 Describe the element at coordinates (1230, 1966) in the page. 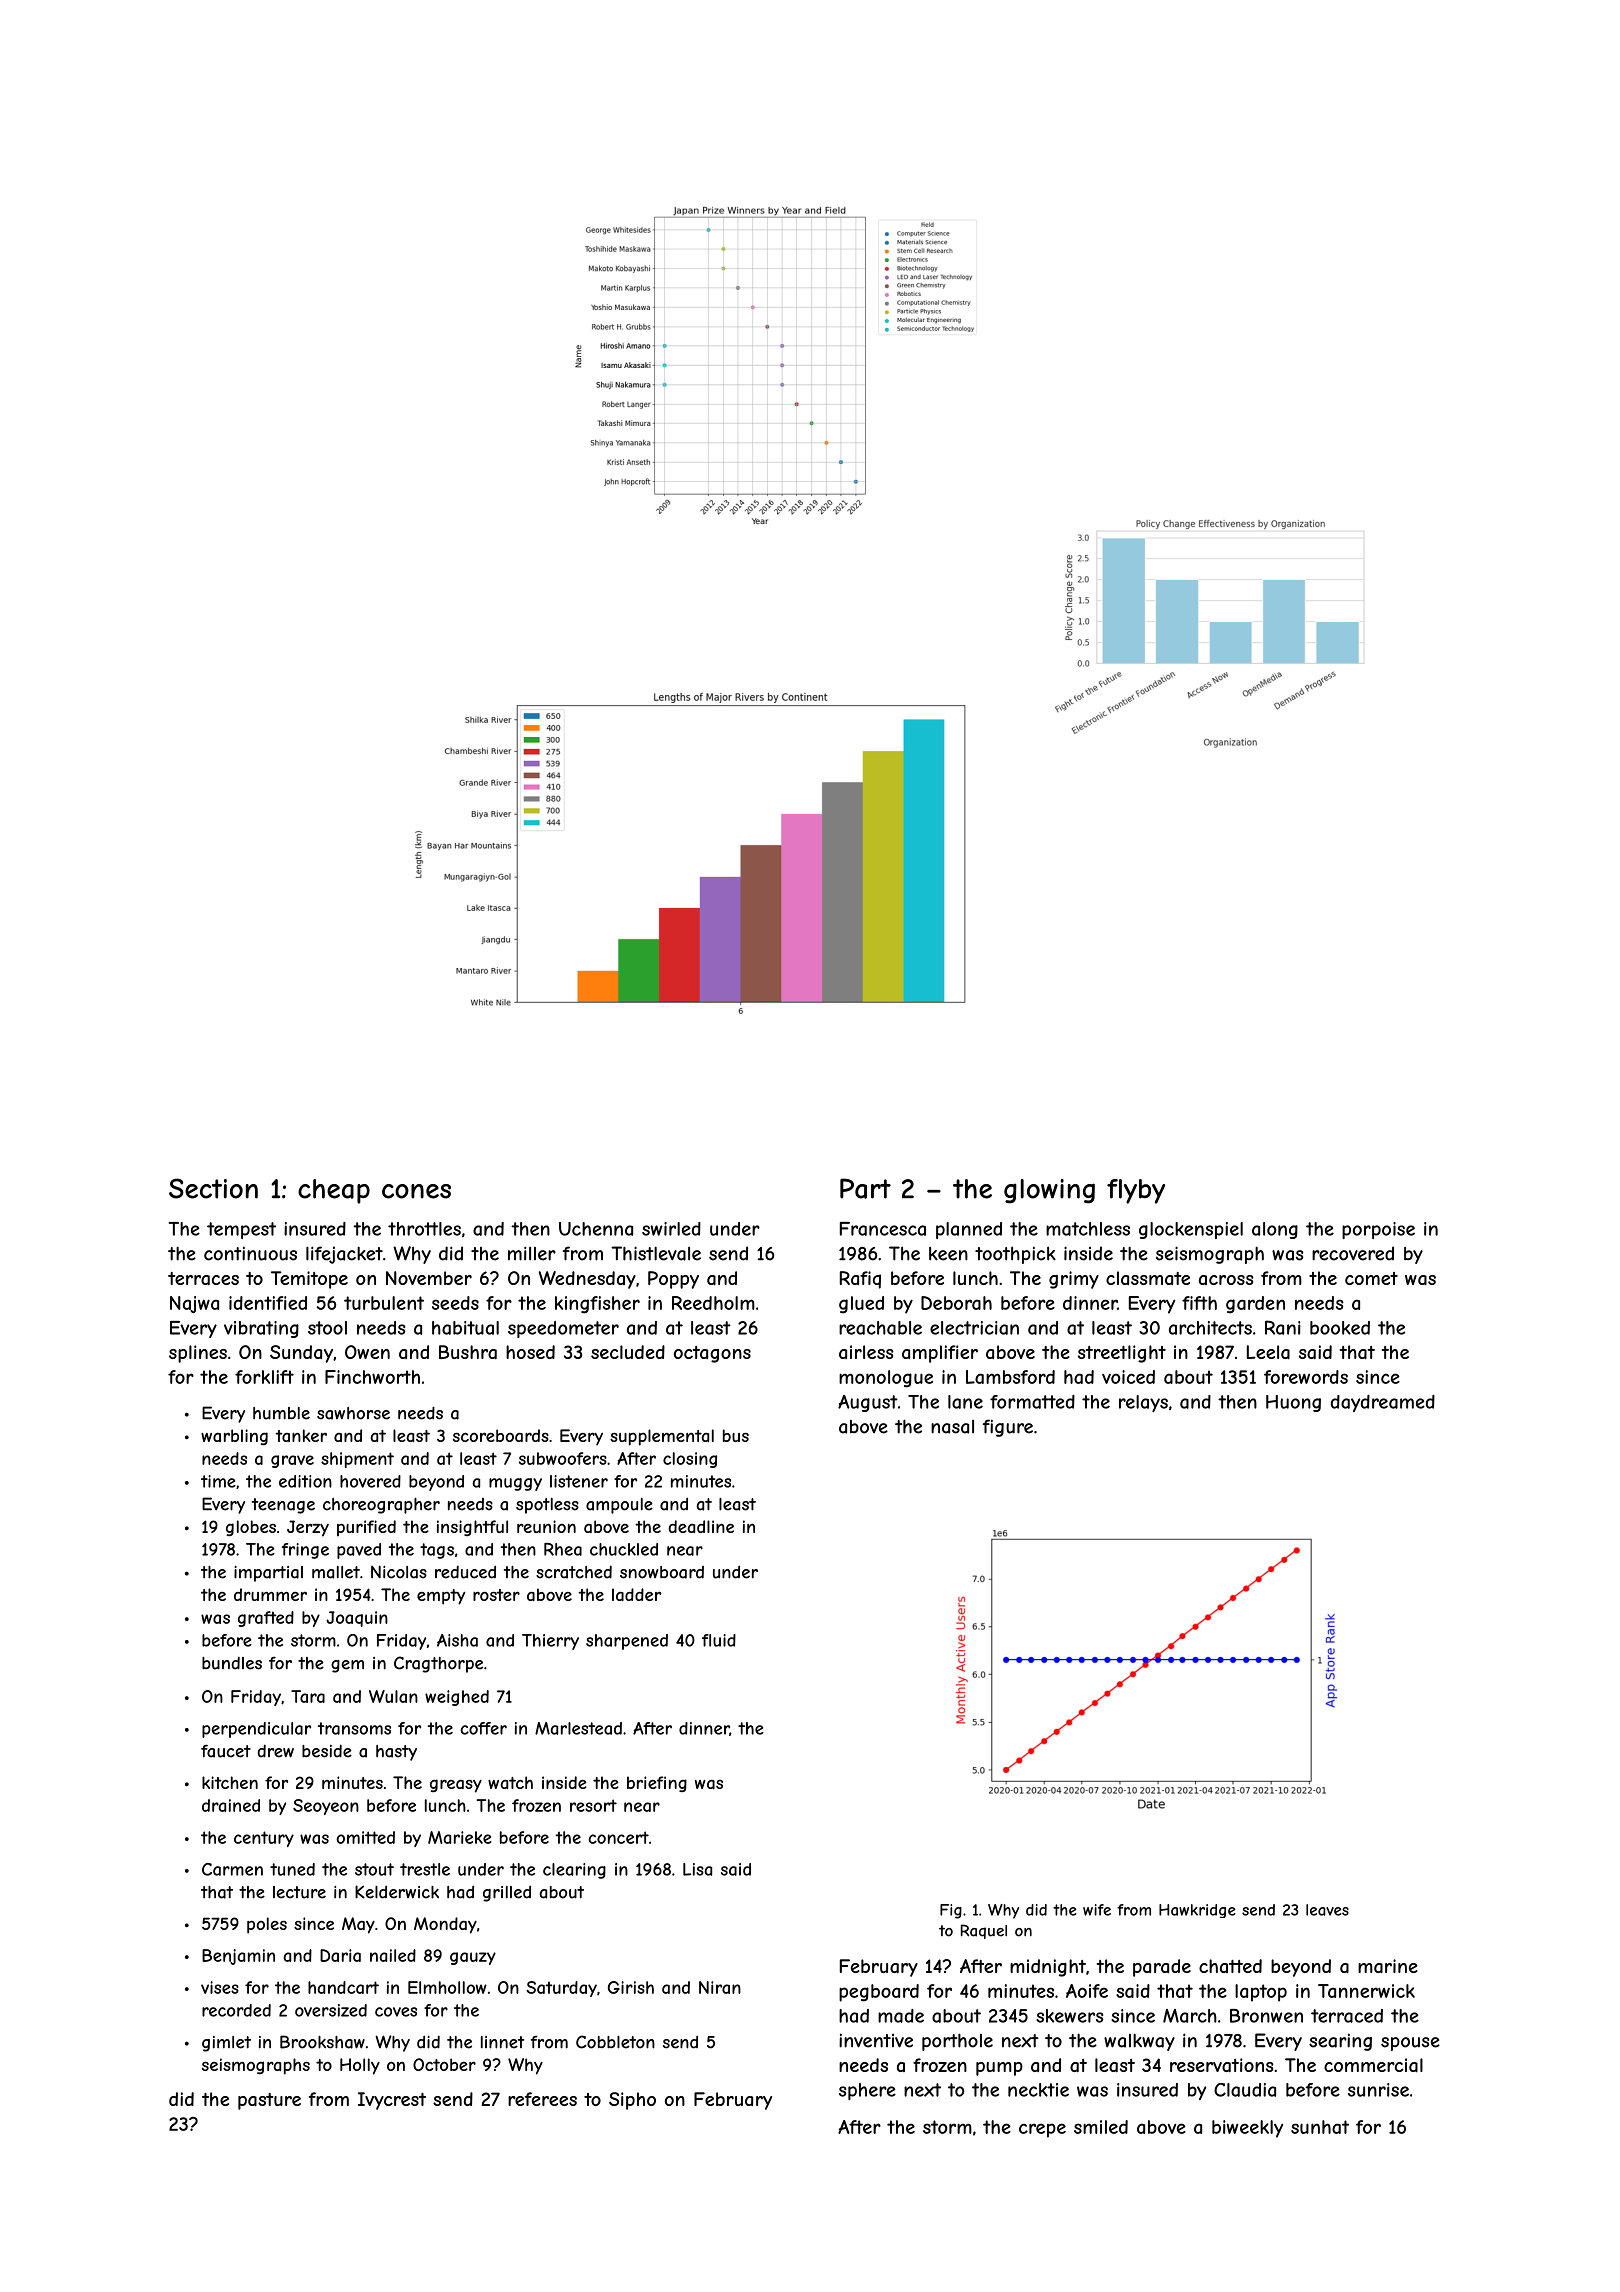

I see `chatted` at that location.
